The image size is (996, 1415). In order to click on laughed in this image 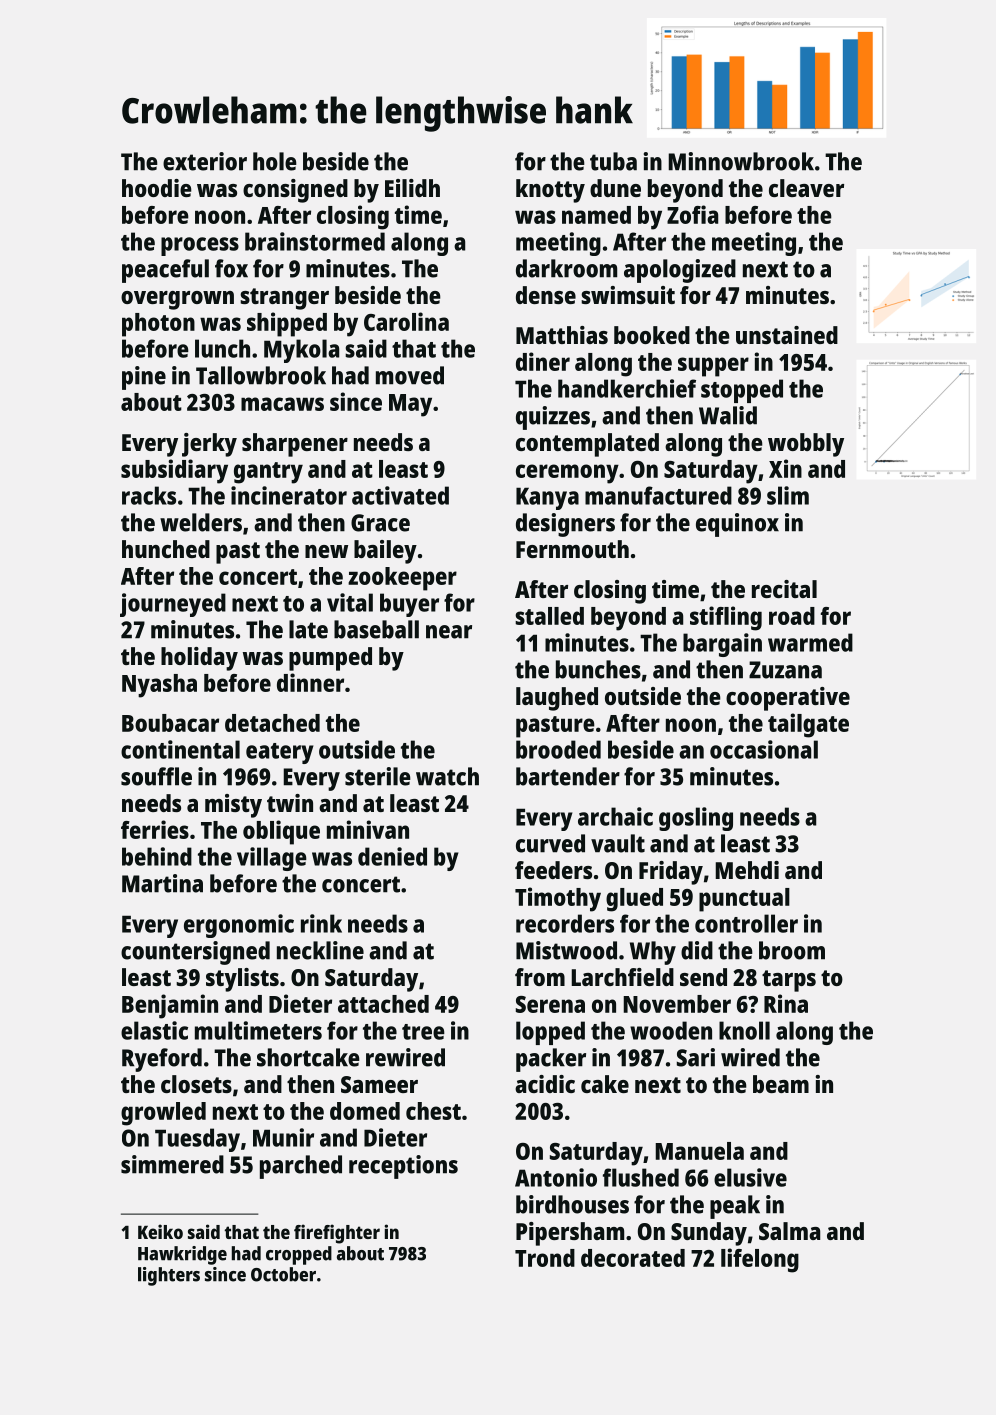, I will do `click(557, 699)`.
